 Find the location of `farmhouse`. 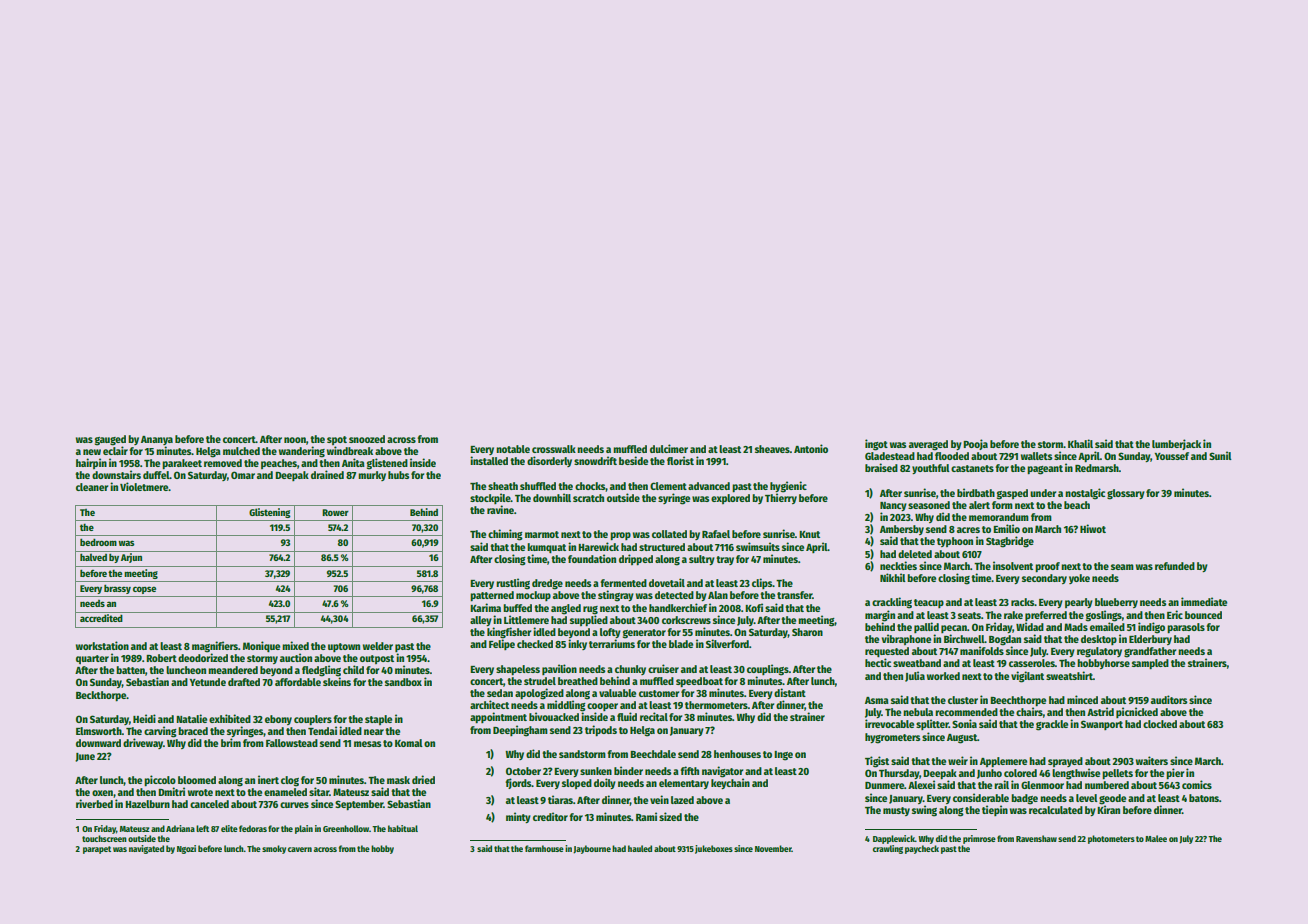

farmhouse is located at coordinates (544, 848).
